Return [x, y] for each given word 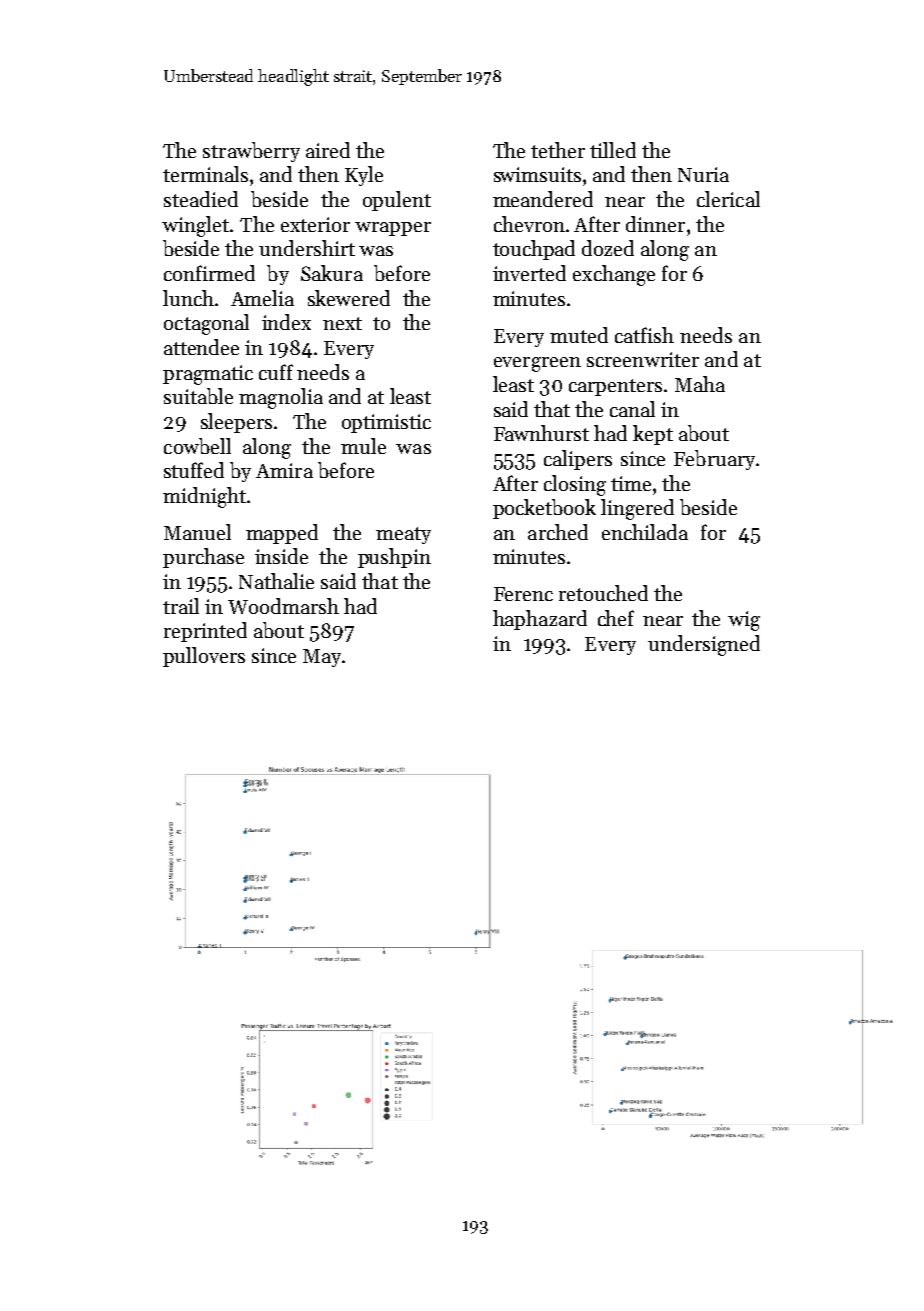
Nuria [703, 174]
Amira [284, 470]
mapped [282, 534]
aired [328, 150]
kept [653, 435]
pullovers [204, 657]
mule [363, 446]
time [631, 483]
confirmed [209, 273]
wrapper [393, 229]
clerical [728, 199]
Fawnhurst [541, 433]
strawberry [251, 152]
